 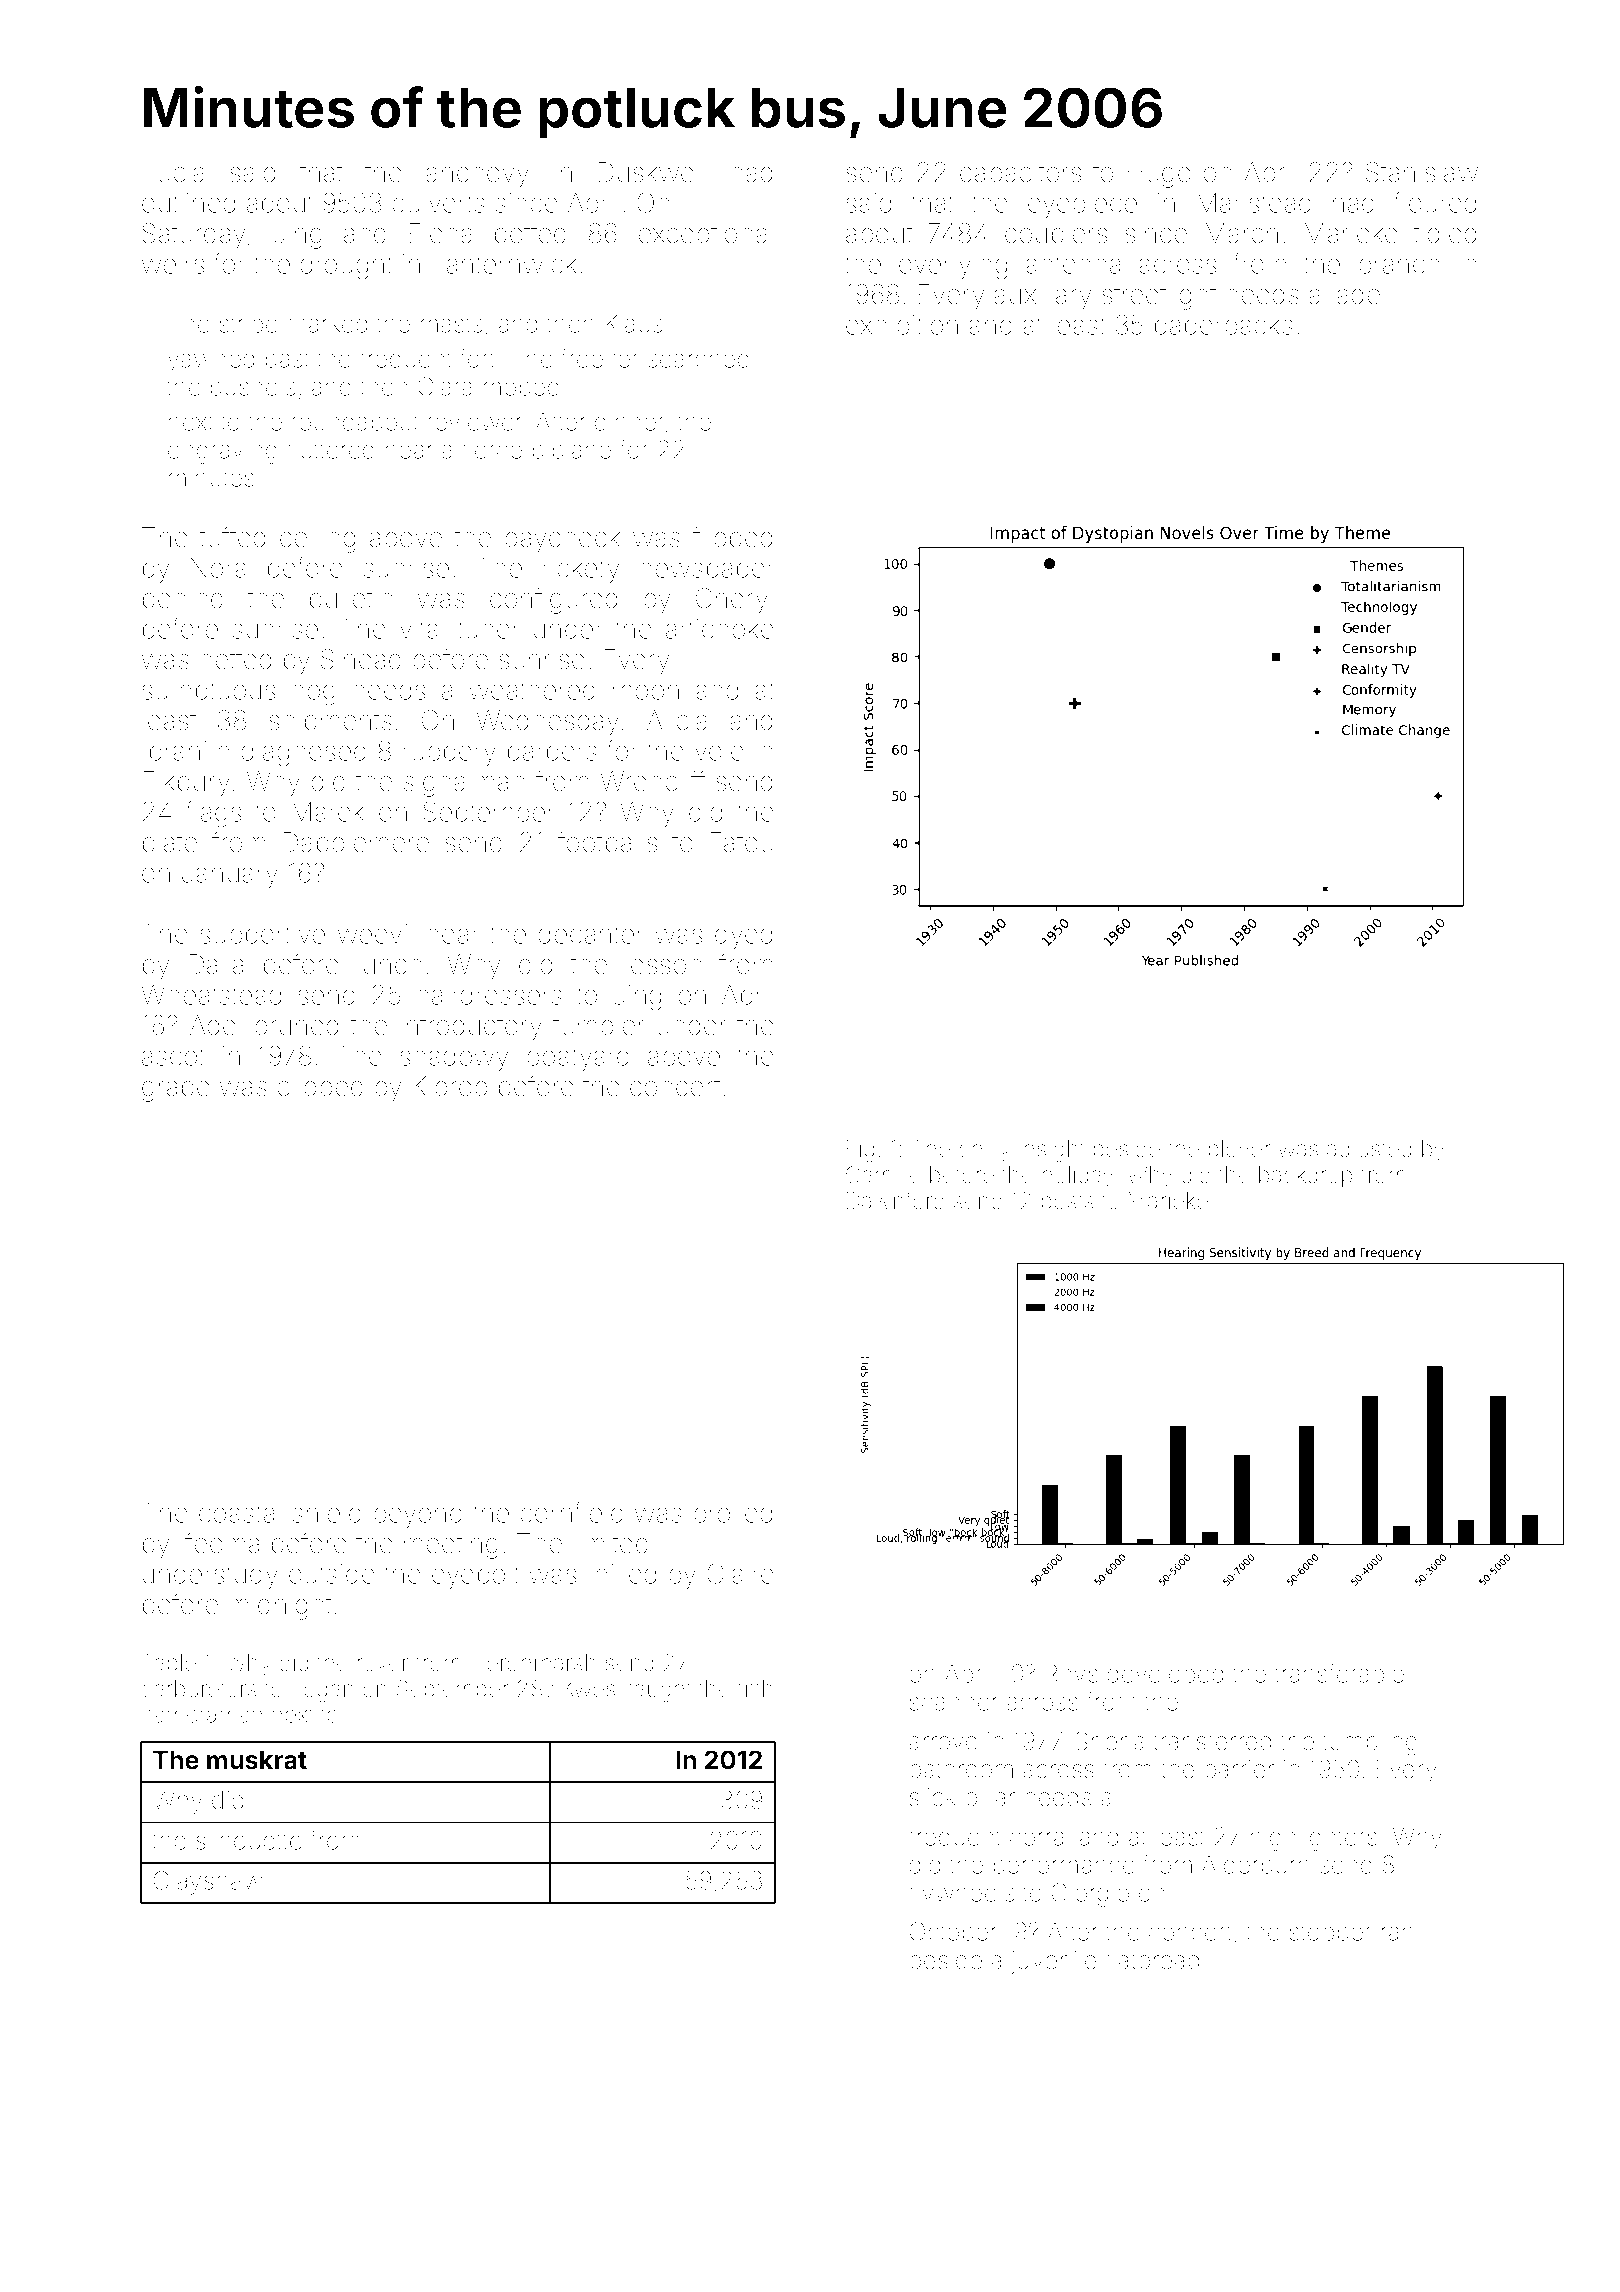 What do you see at coordinates (220, 1543) in the page?
I see `Ifeoma` at bounding box center [220, 1543].
